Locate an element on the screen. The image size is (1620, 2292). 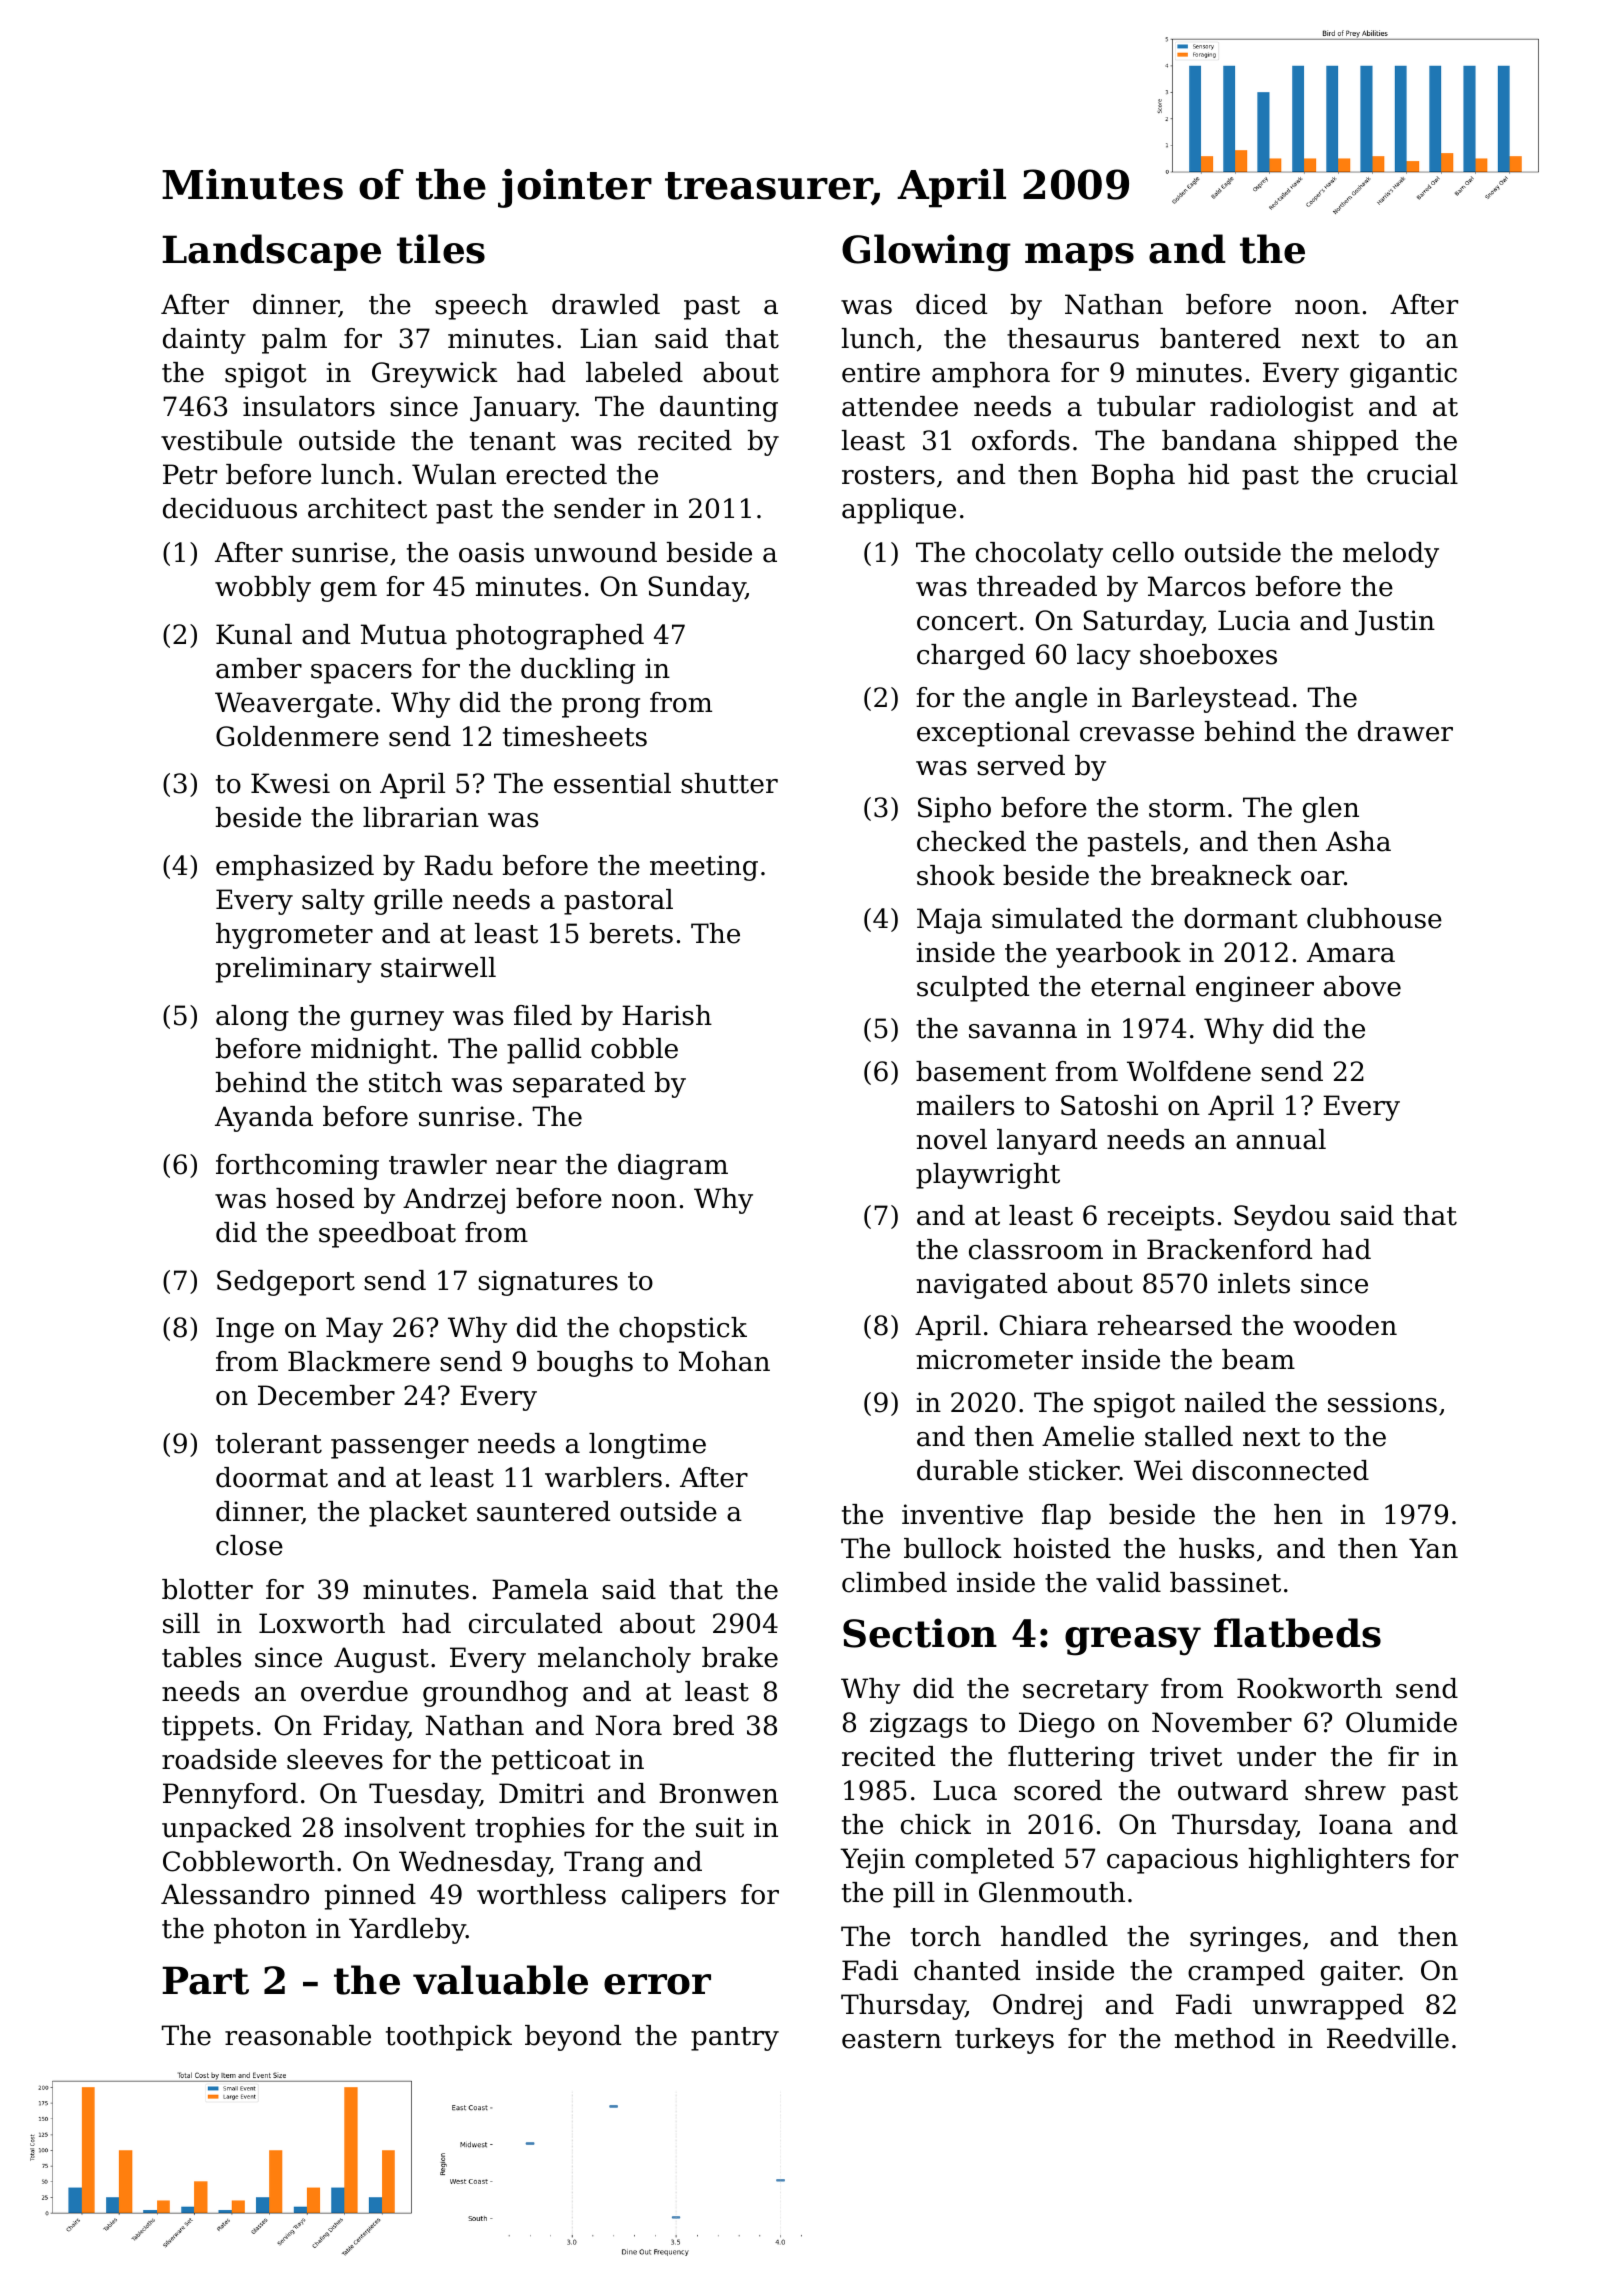
maps is located at coordinates (1079, 257).
